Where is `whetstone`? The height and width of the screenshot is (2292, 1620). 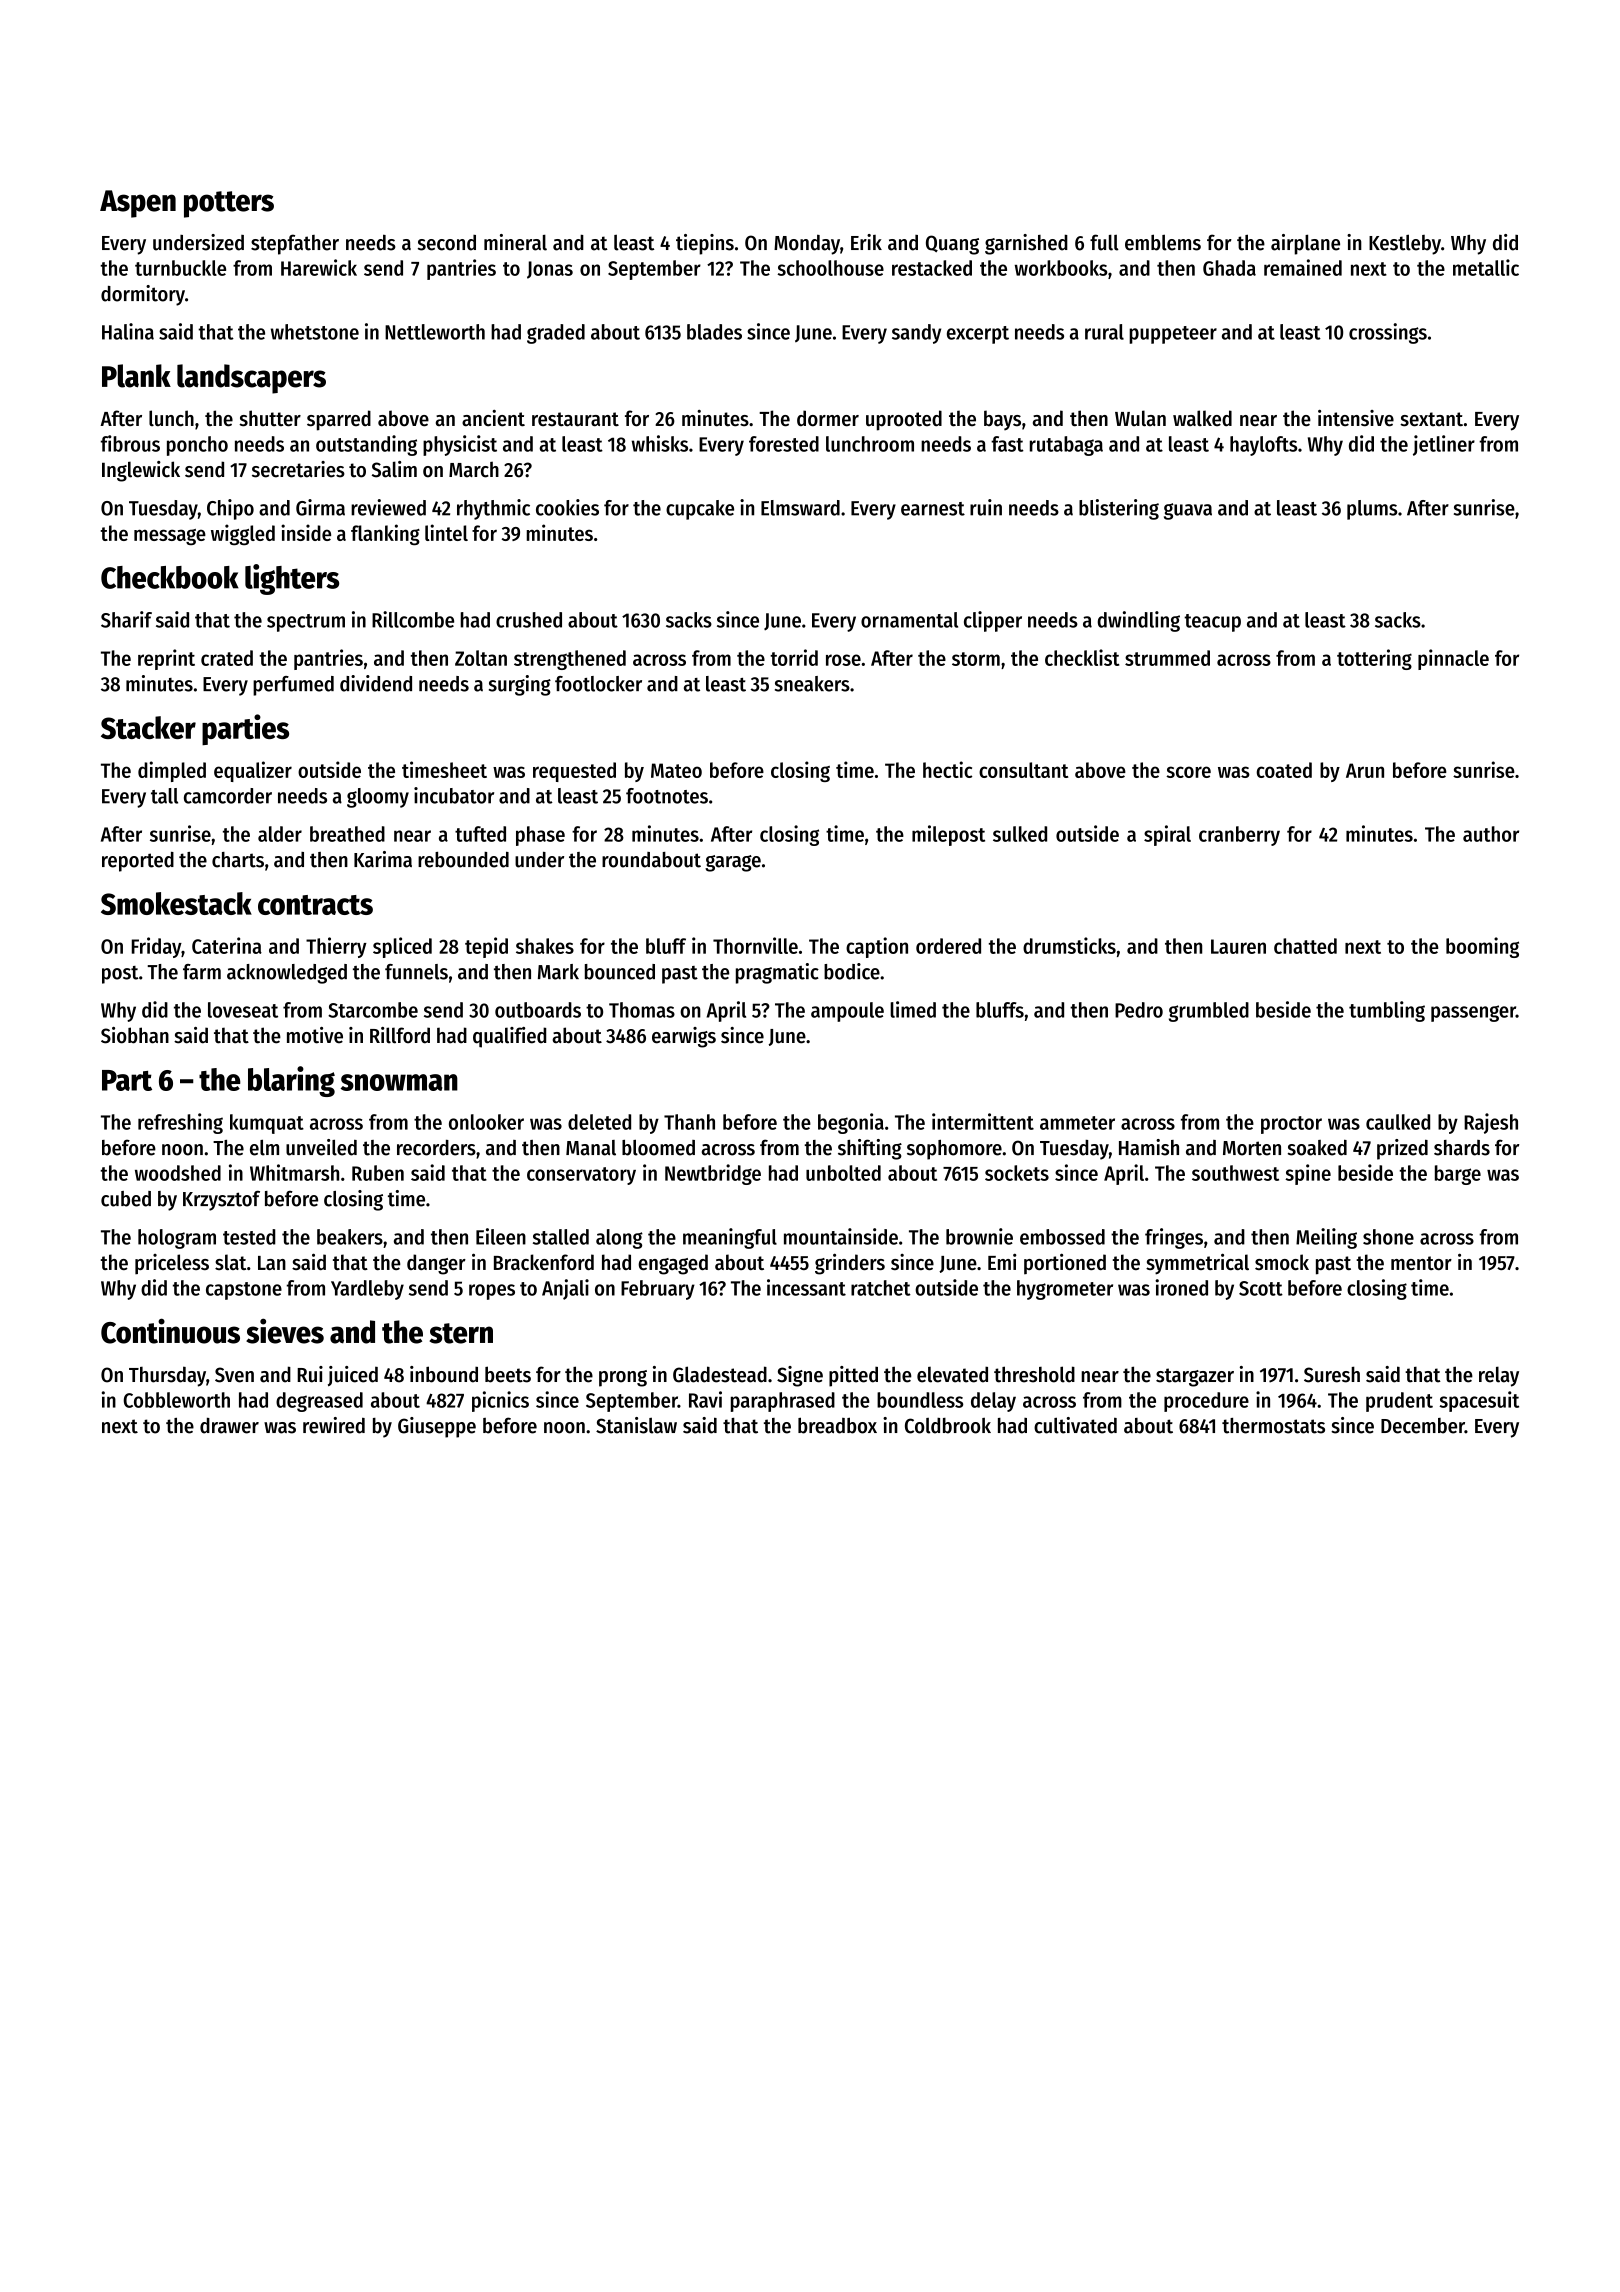
whetstone is located at coordinates (315, 332).
